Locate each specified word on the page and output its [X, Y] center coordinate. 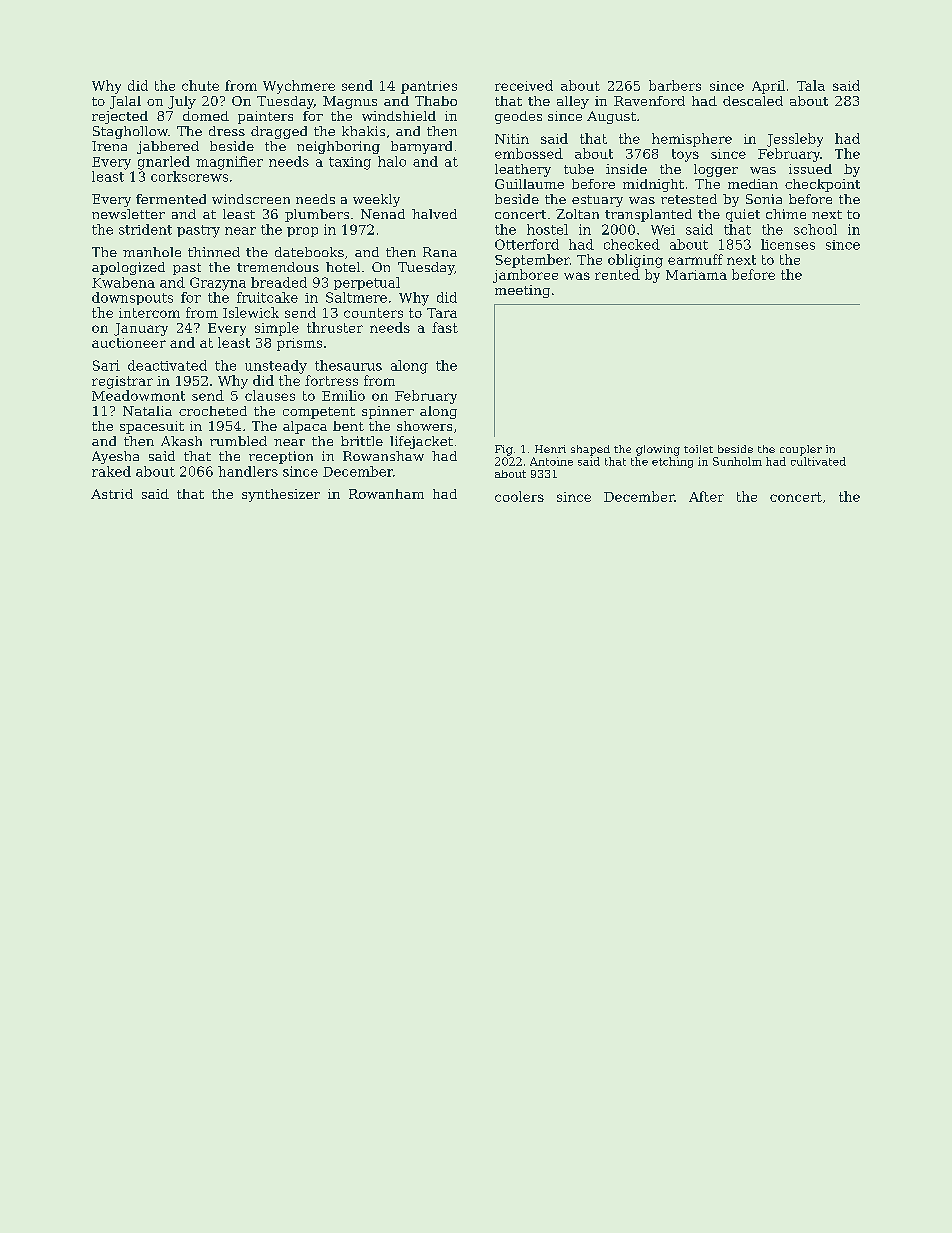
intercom [149, 313]
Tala [811, 85]
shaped [590, 450]
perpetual [367, 283]
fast [445, 327]
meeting [522, 291]
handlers [248, 471]
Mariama [696, 275]
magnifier [229, 163]
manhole [152, 252]
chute [200, 85]
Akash [181, 441]
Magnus [350, 102]
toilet [698, 449]
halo [392, 161]
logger [716, 170]
